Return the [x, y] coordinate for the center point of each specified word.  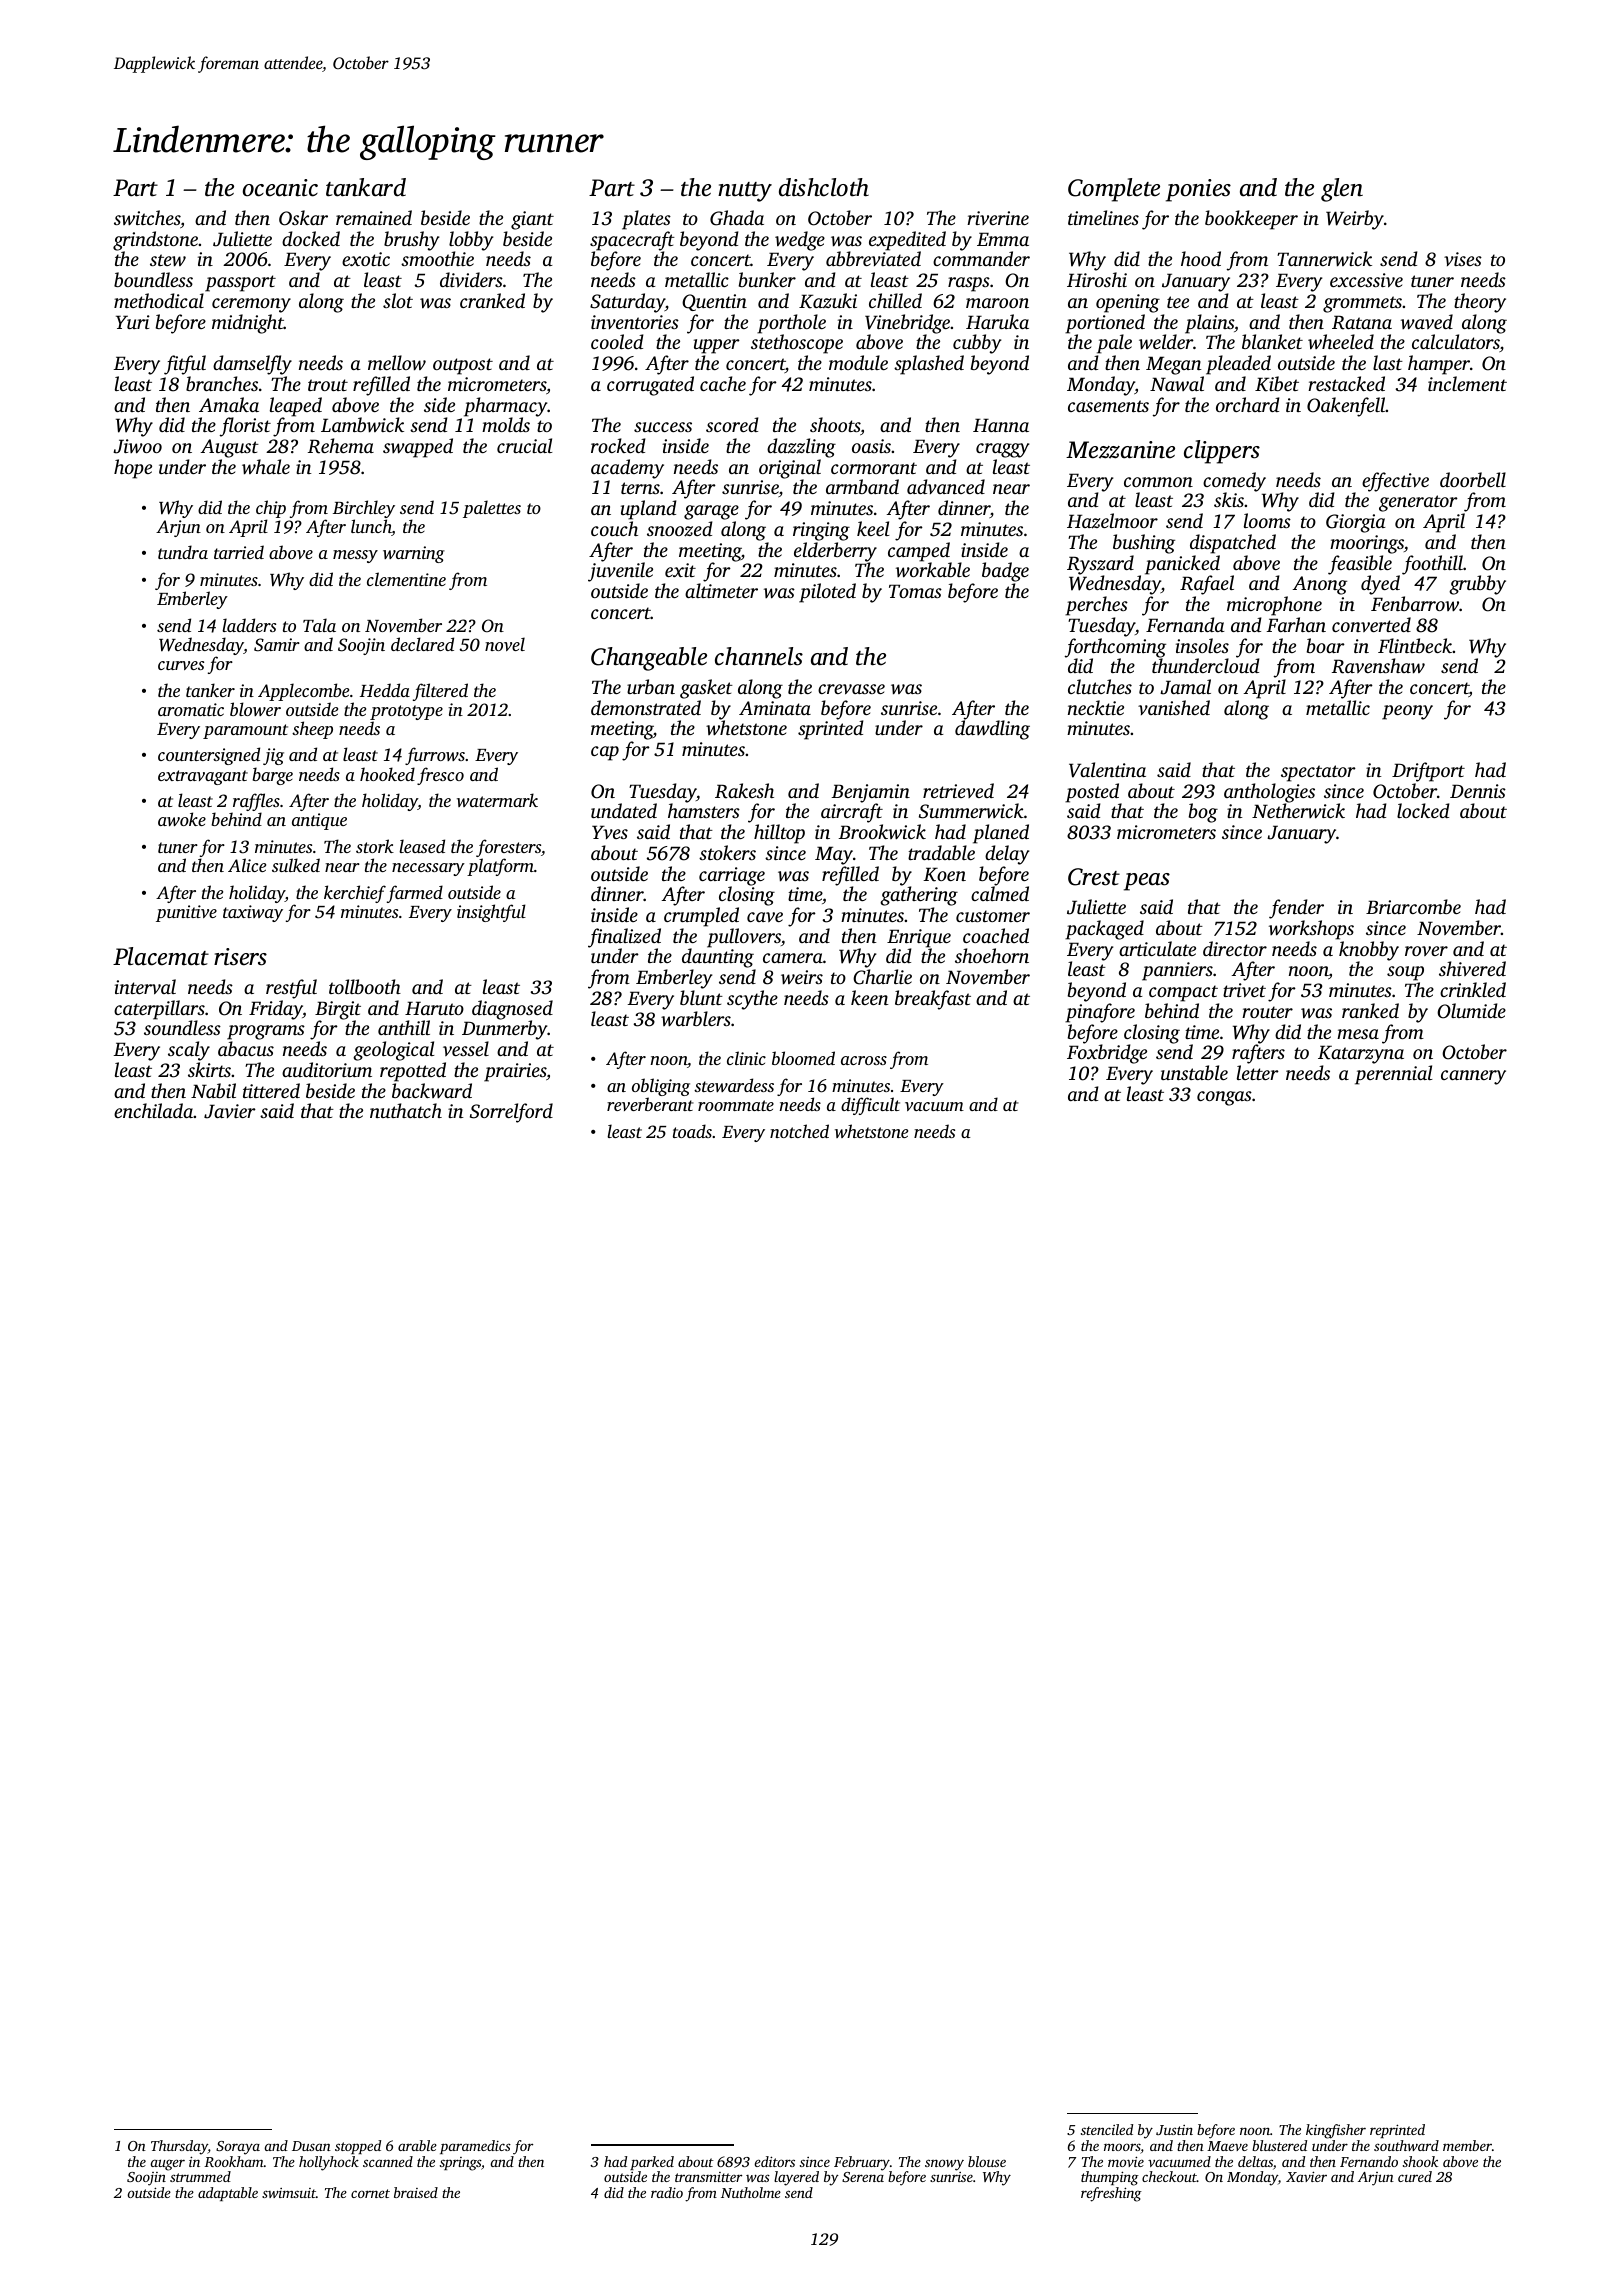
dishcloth [824, 187]
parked [652, 2163]
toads [692, 1131]
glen [1342, 190]
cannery [1473, 1077]
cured [1415, 2176]
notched [799, 1131]
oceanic [280, 188]
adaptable [228, 2194]
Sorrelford [511, 1113]
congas [1224, 1098]
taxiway [253, 913]
